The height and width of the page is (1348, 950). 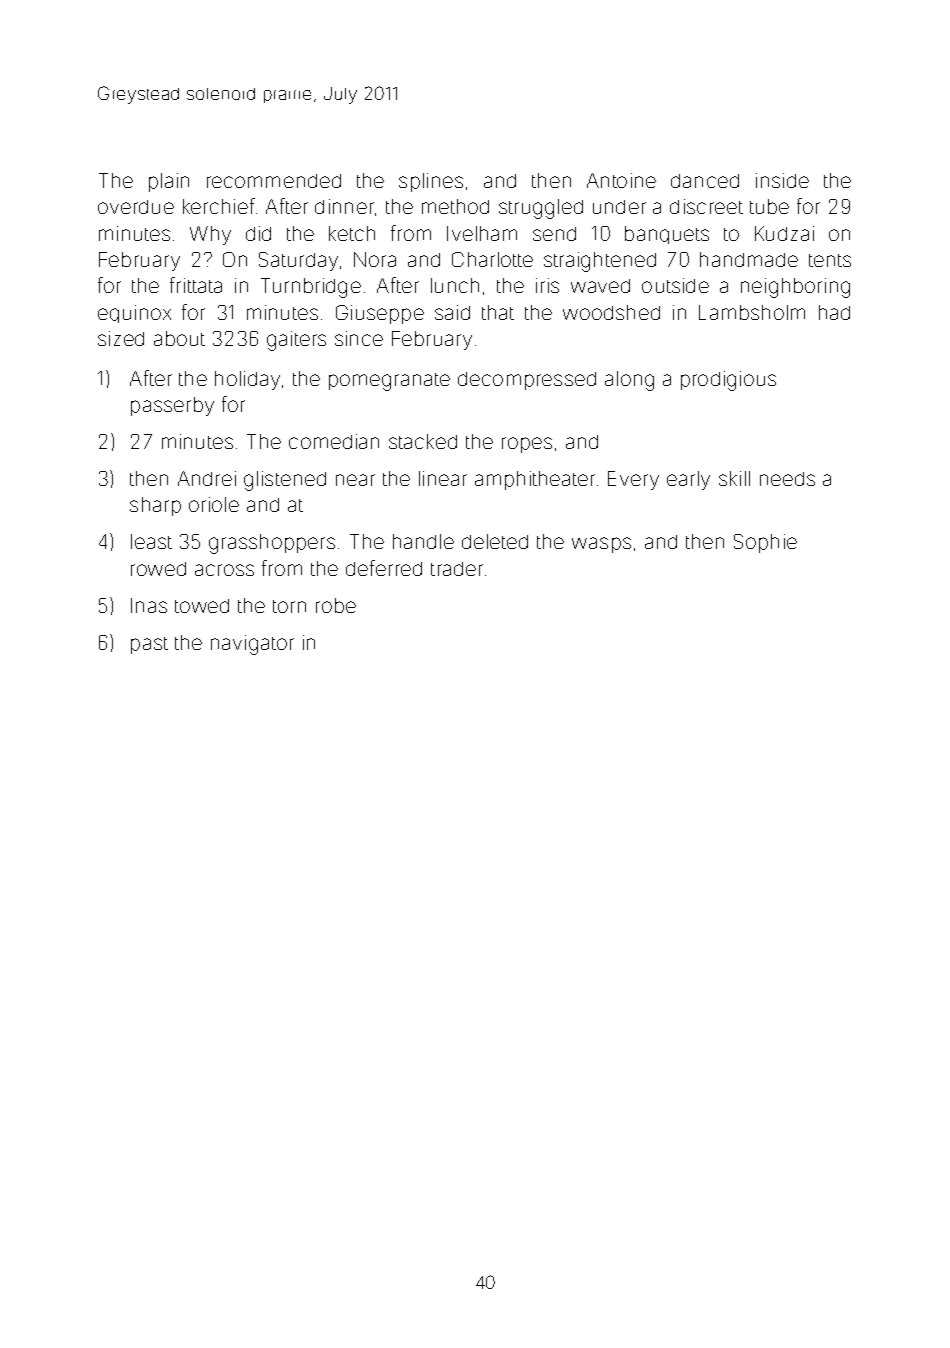 What do you see at coordinates (207, 478) in the page?
I see `Andrei` at bounding box center [207, 478].
